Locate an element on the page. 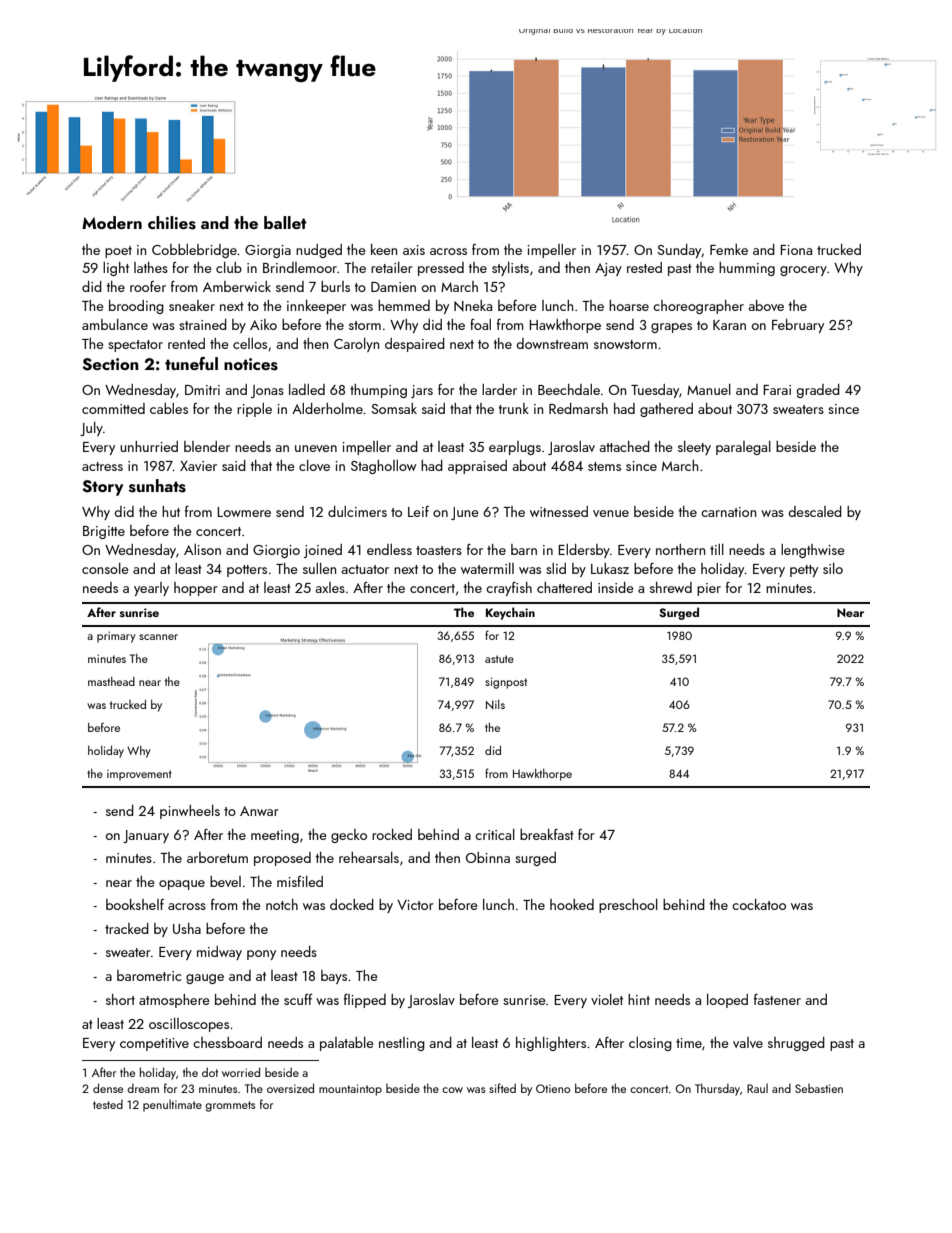 The image size is (952, 1233). despaired is located at coordinates (415, 345).
